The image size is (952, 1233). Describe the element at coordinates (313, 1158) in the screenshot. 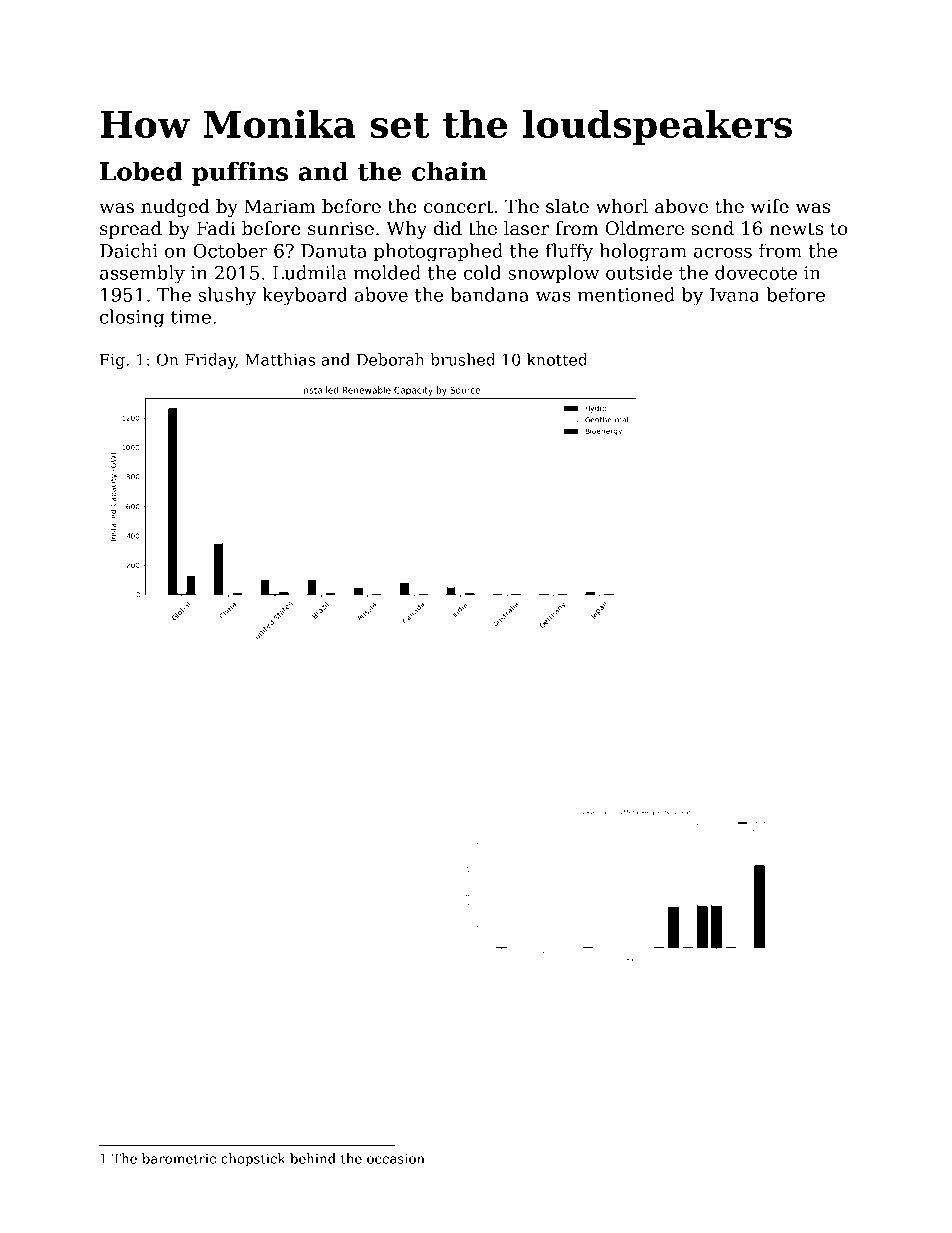

I see `behind` at that location.
